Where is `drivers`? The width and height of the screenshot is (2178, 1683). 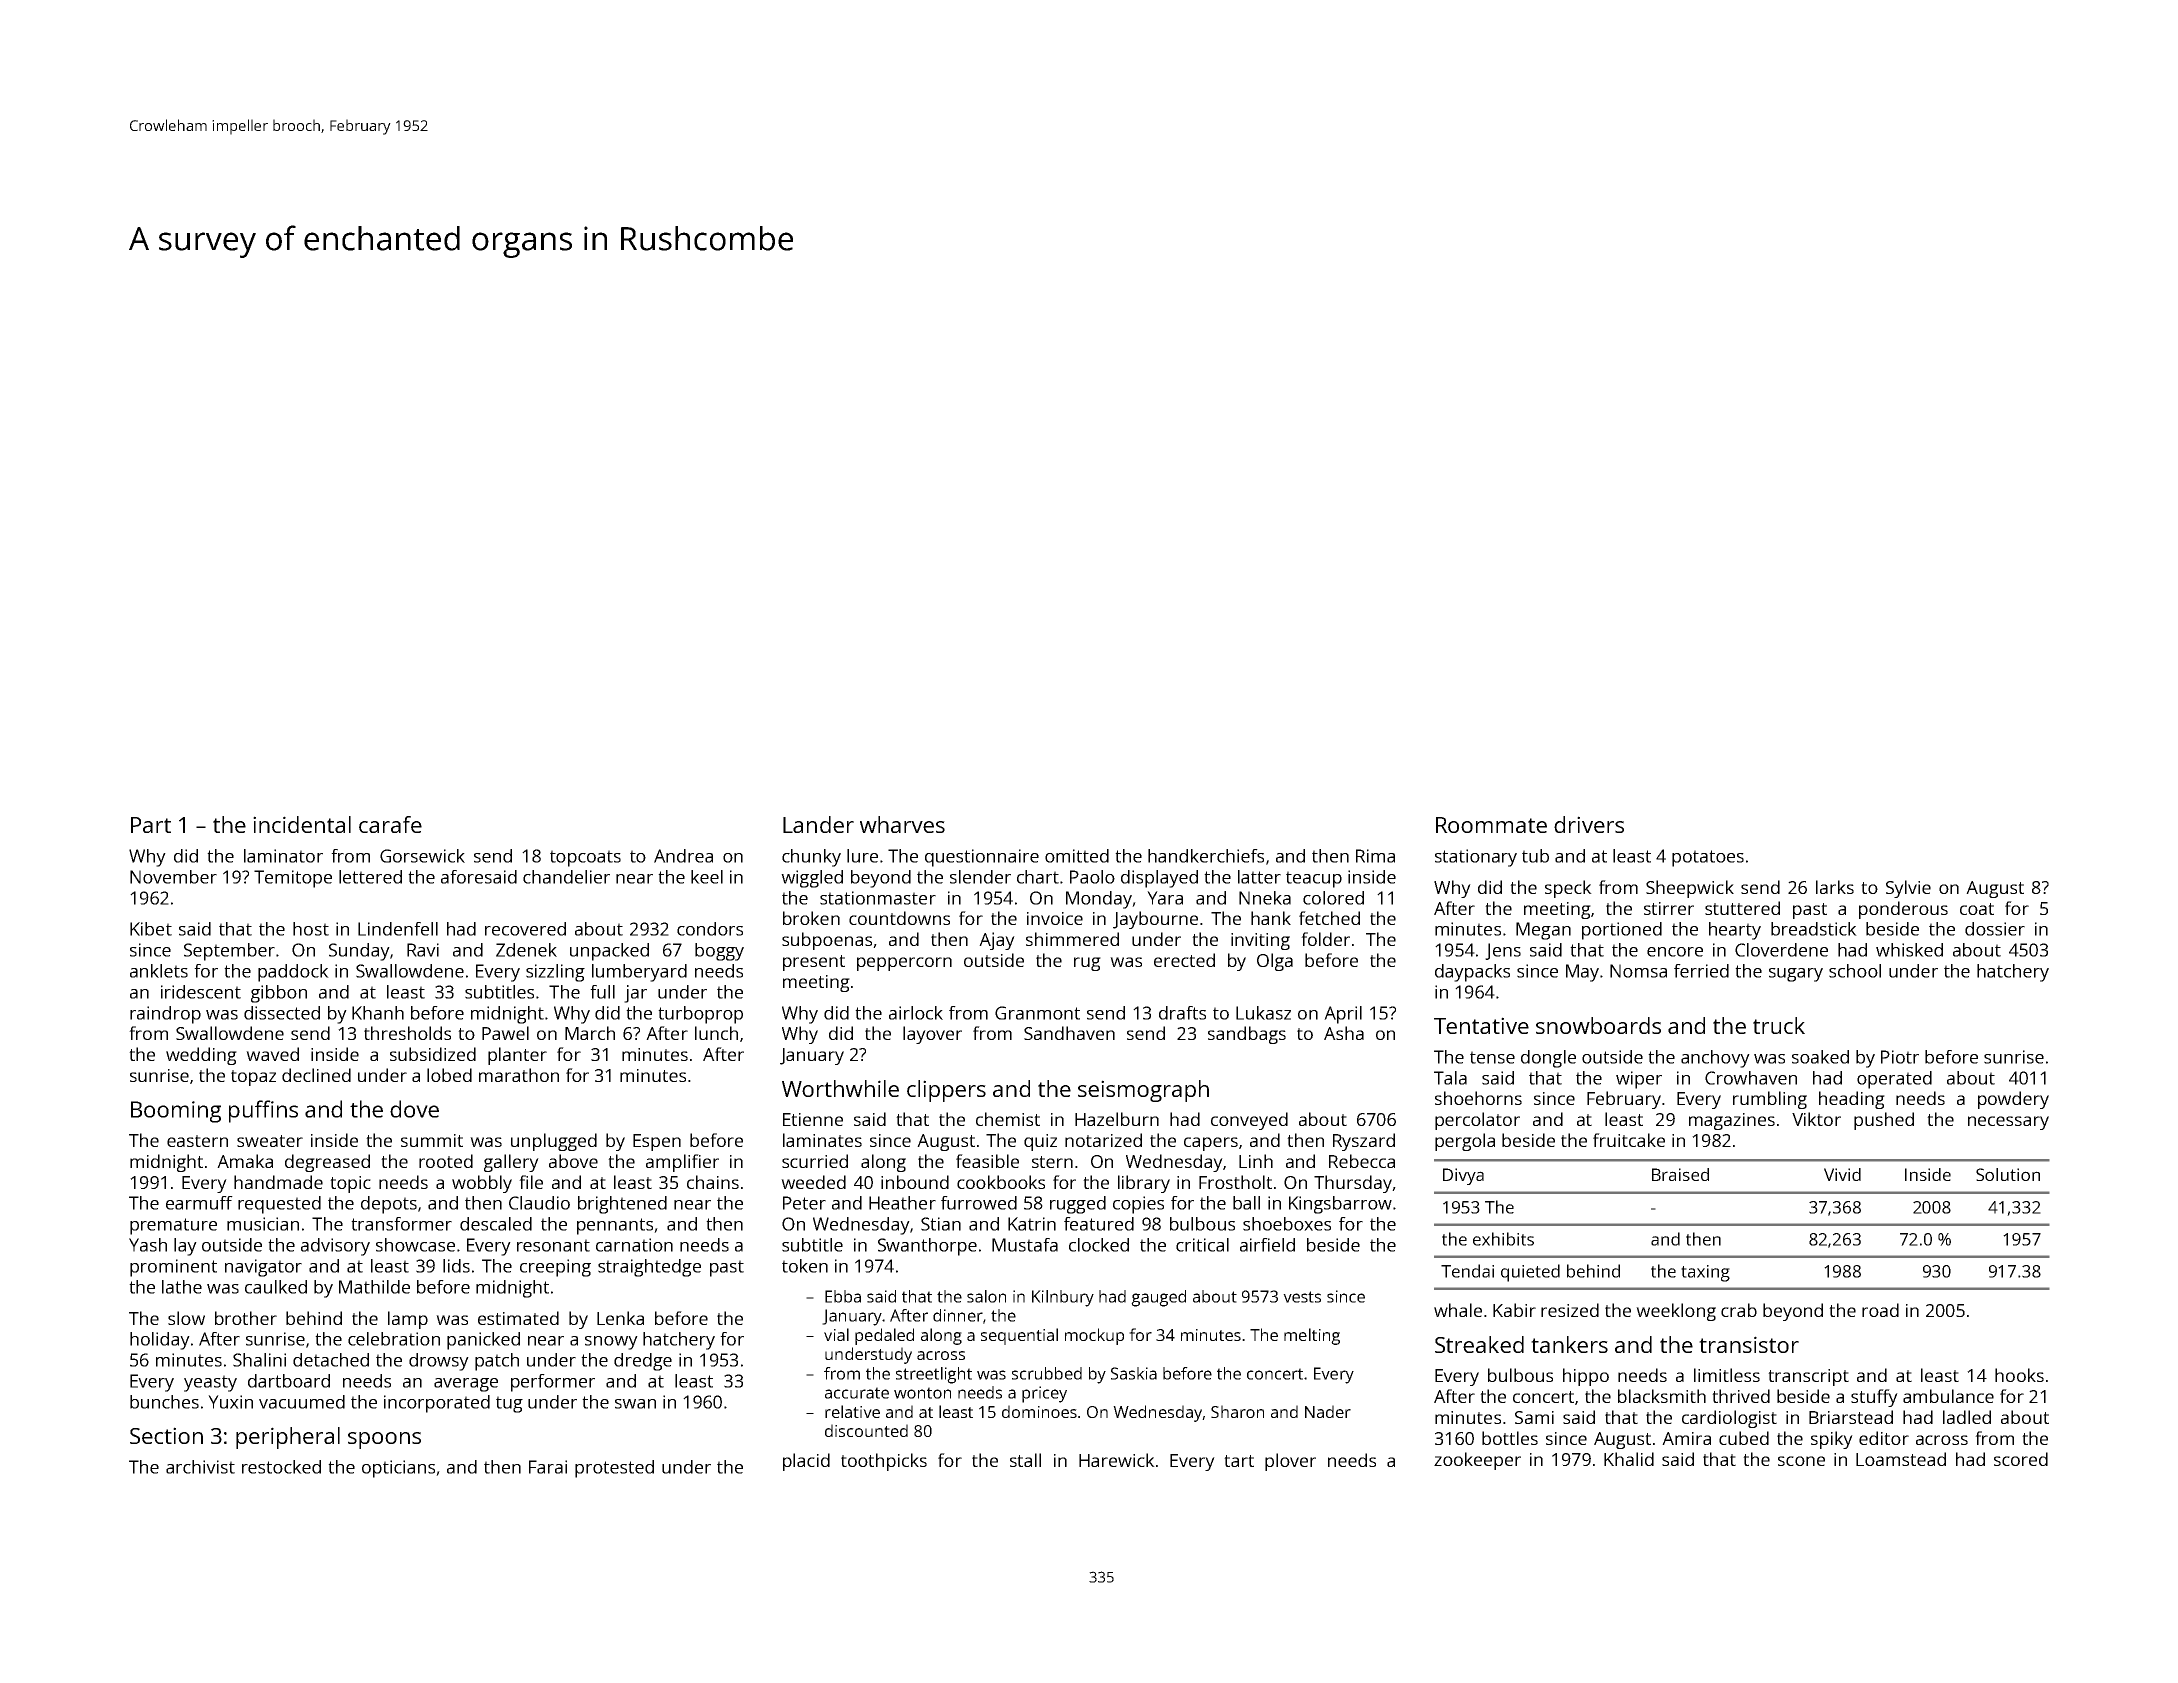
drivers is located at coordinates (1589, 824).
